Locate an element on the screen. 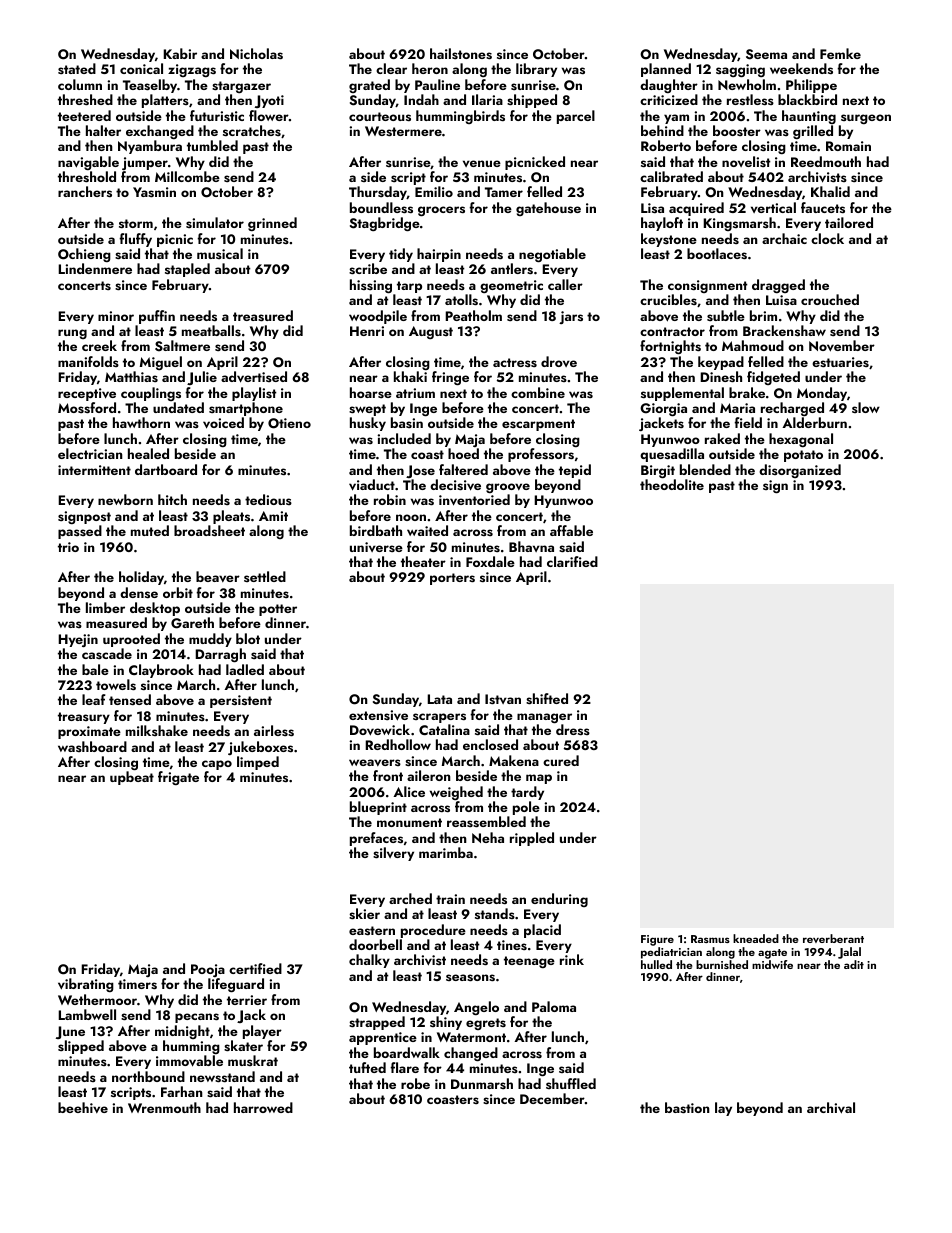  Wrenmouth is located at coordinates (164, 1107).
